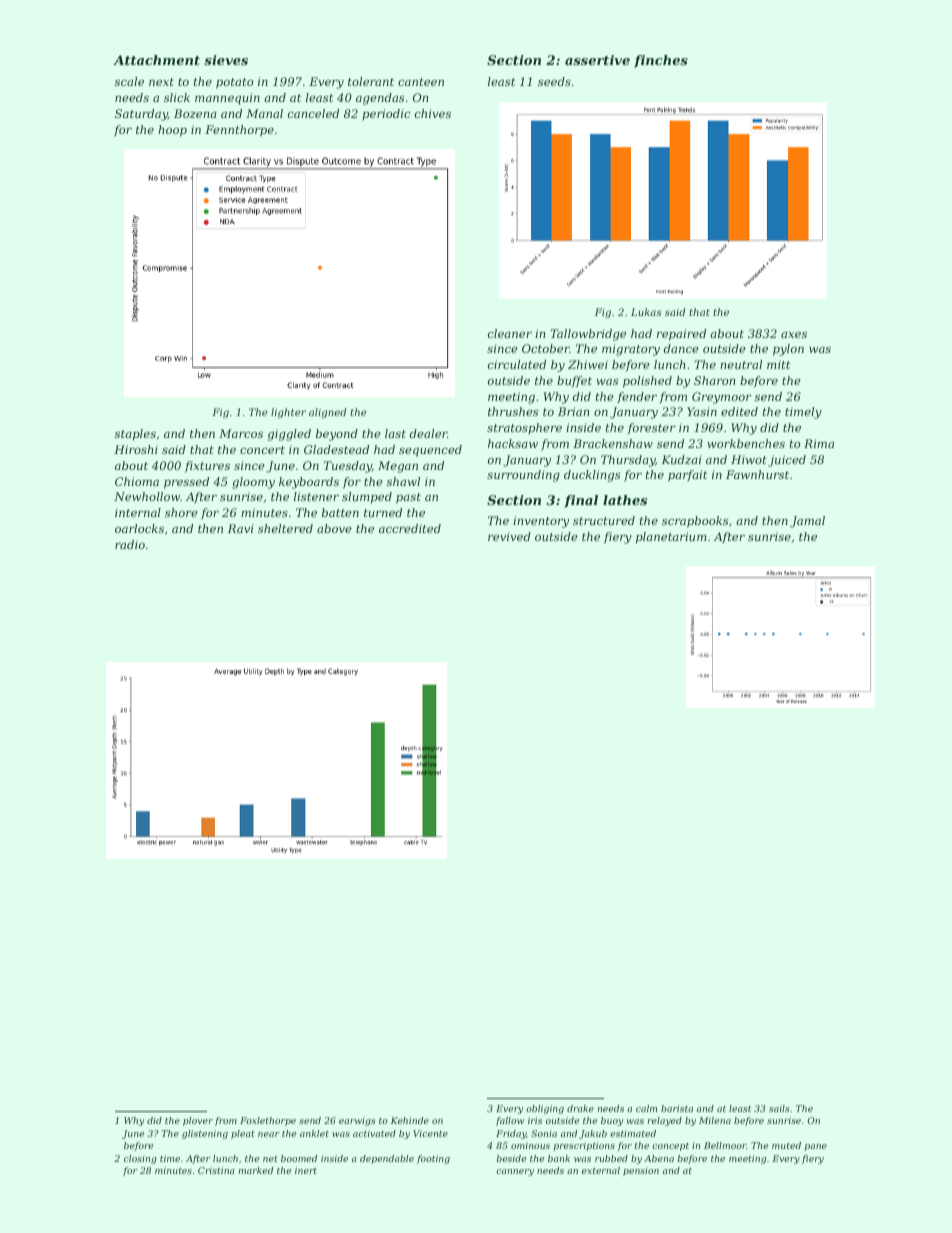 The height and width of the screenshot is (1233, 952). I want to click on planetarium, so click(671, 538).
